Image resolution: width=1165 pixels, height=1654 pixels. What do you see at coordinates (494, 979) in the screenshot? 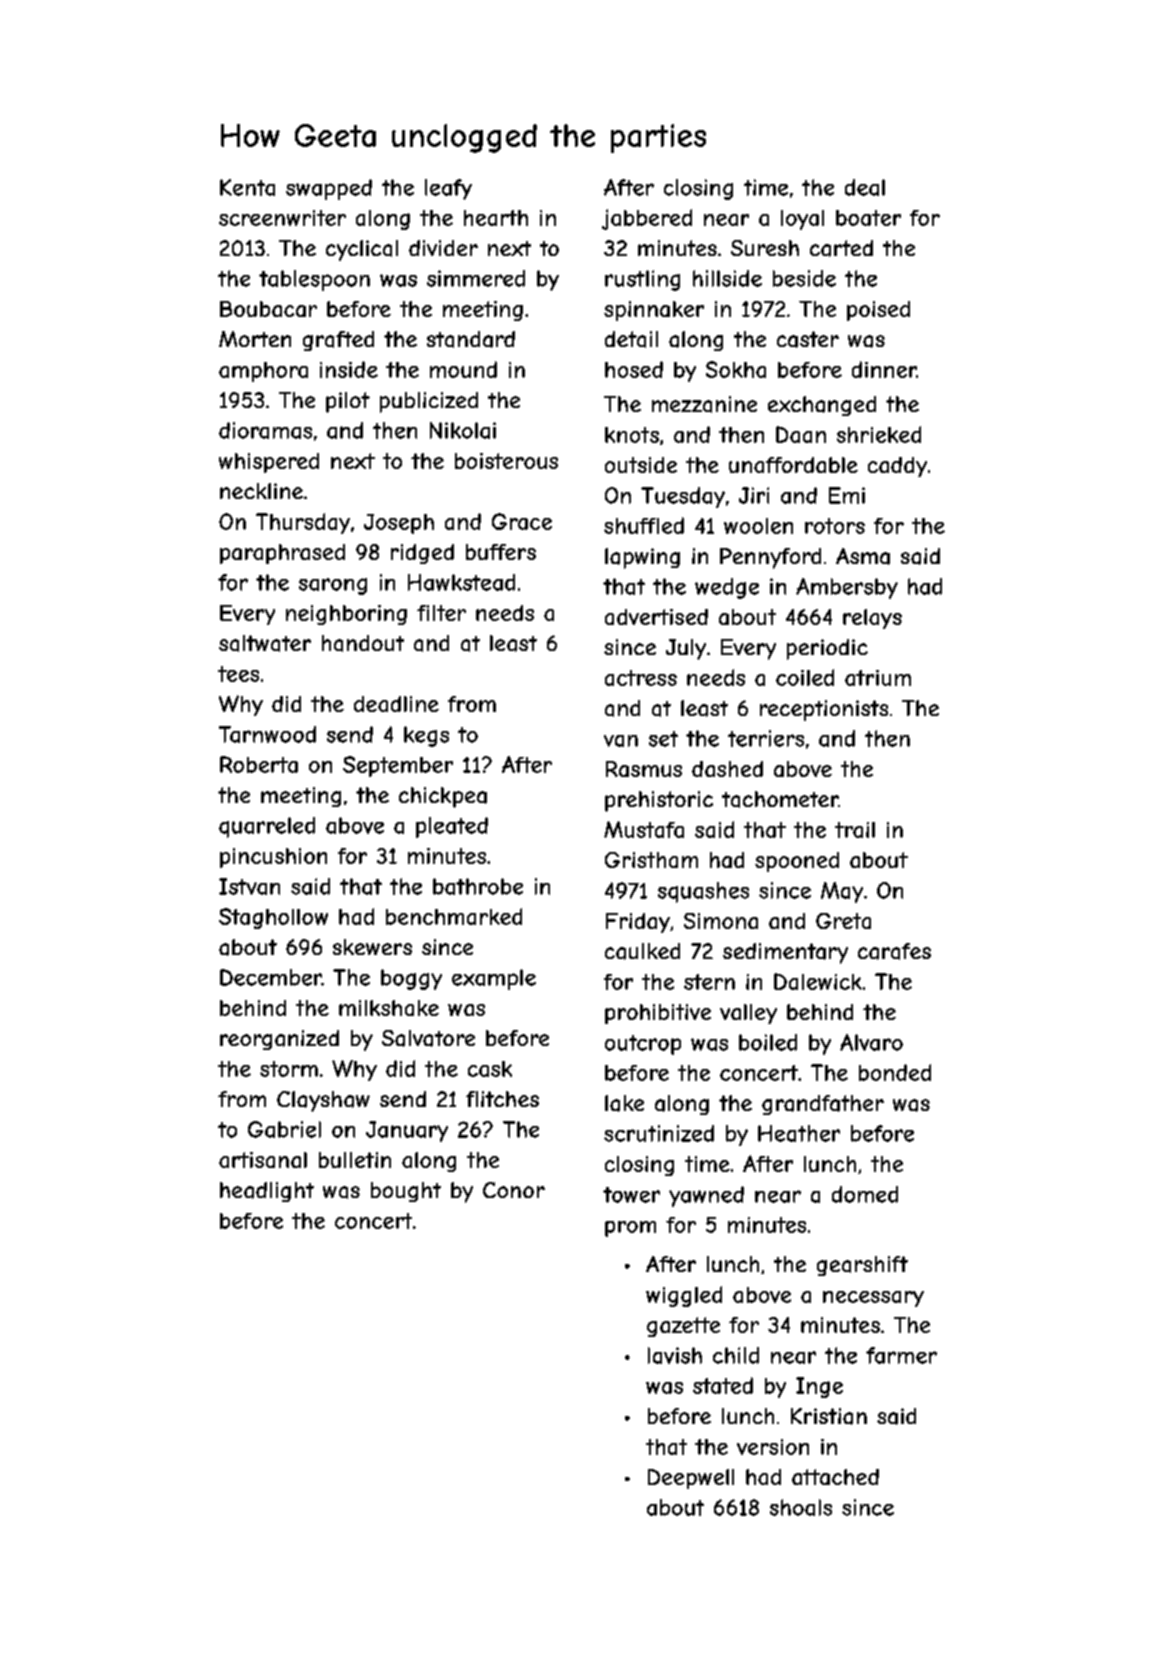
I see `example` at bounding box center [494, 979].
